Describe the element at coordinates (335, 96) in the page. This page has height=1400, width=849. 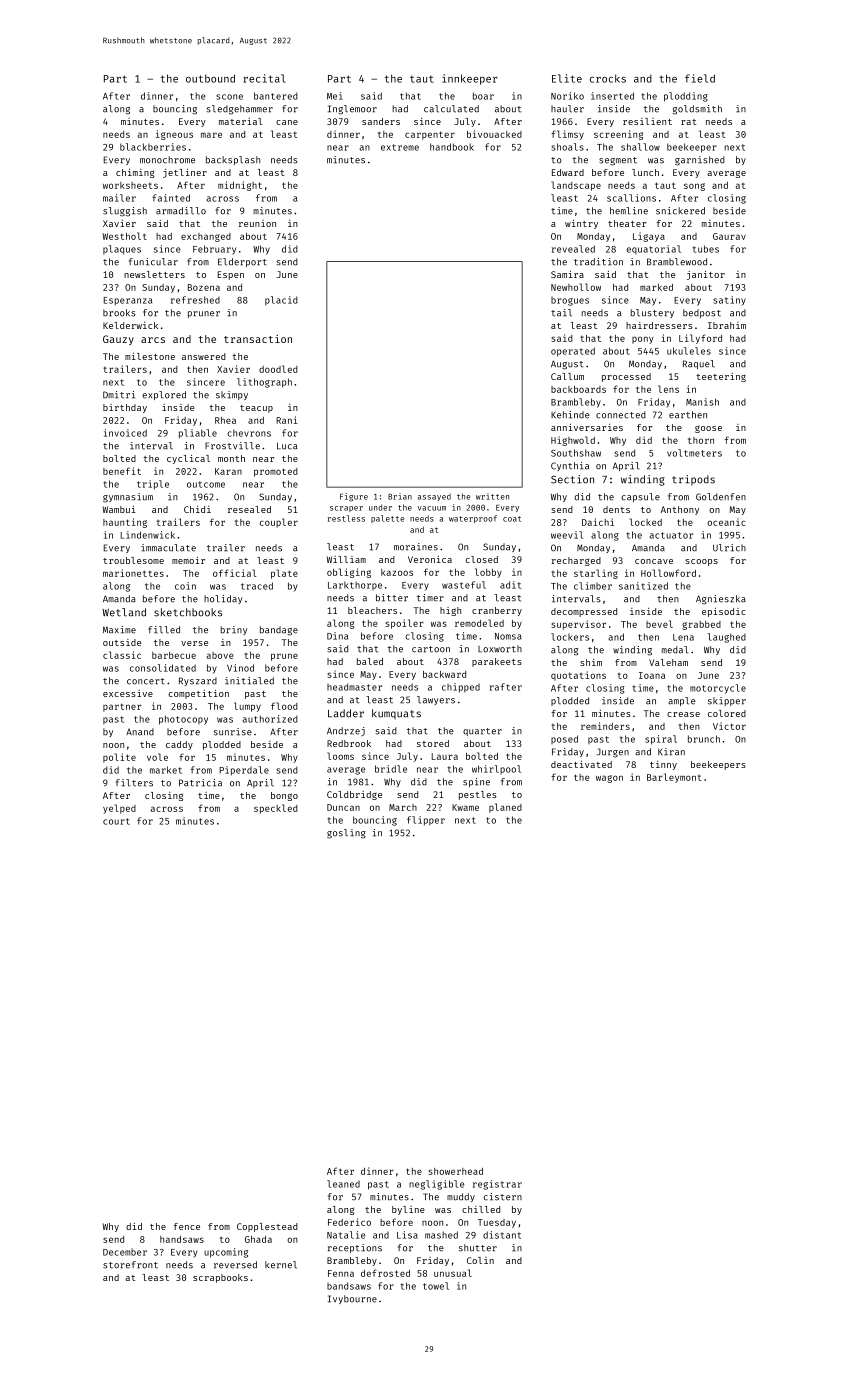
I see `Mei` at that location.
